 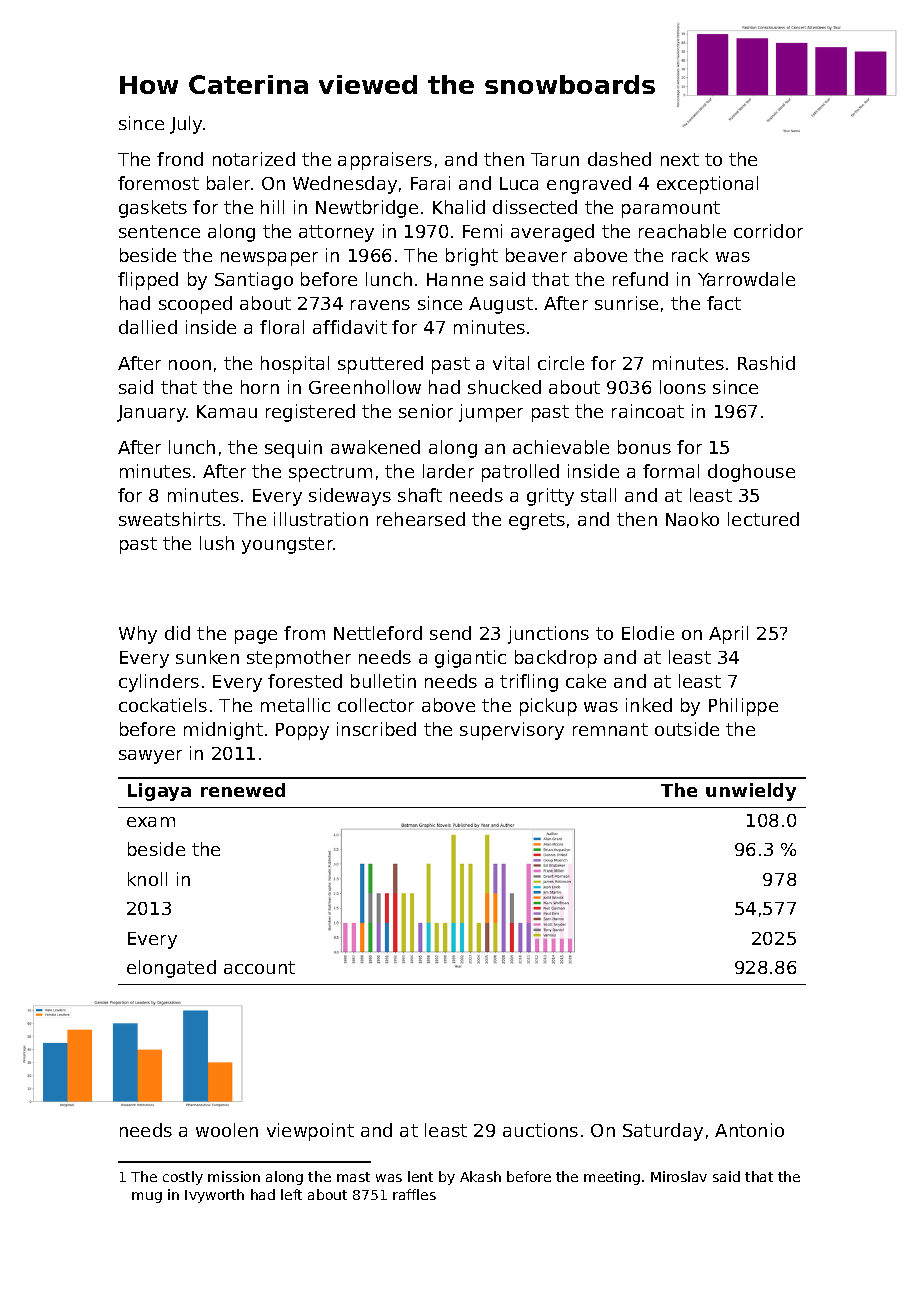 What do you see at coordinates (751, 792) in the document?
I see `unwieldy` at bounding box center [751, 792].
